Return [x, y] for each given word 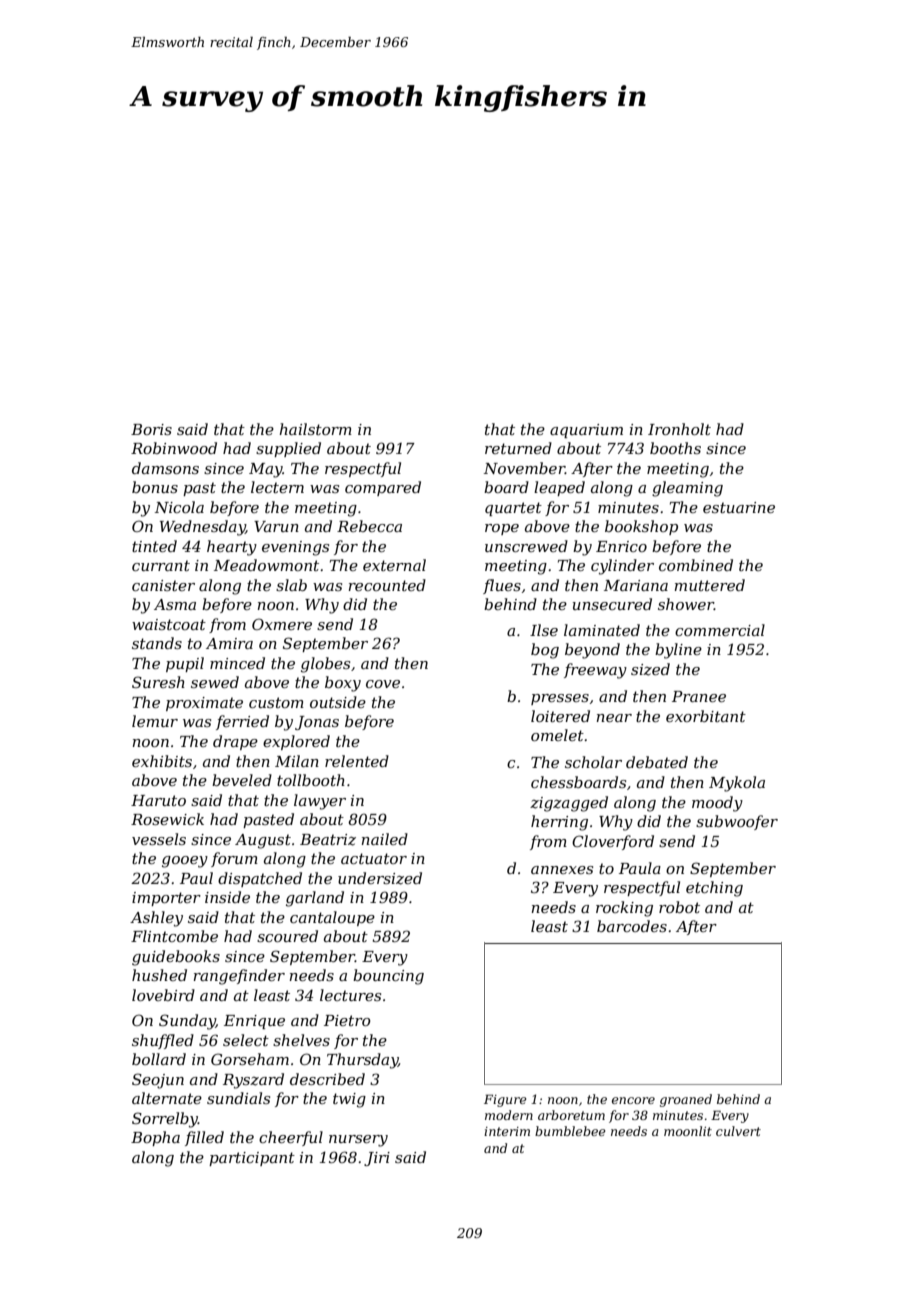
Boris [151, 429]
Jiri [377, 1159]
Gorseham [250, 1059]
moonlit [688, 1131]
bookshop [641, 527]
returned [518, 448]
